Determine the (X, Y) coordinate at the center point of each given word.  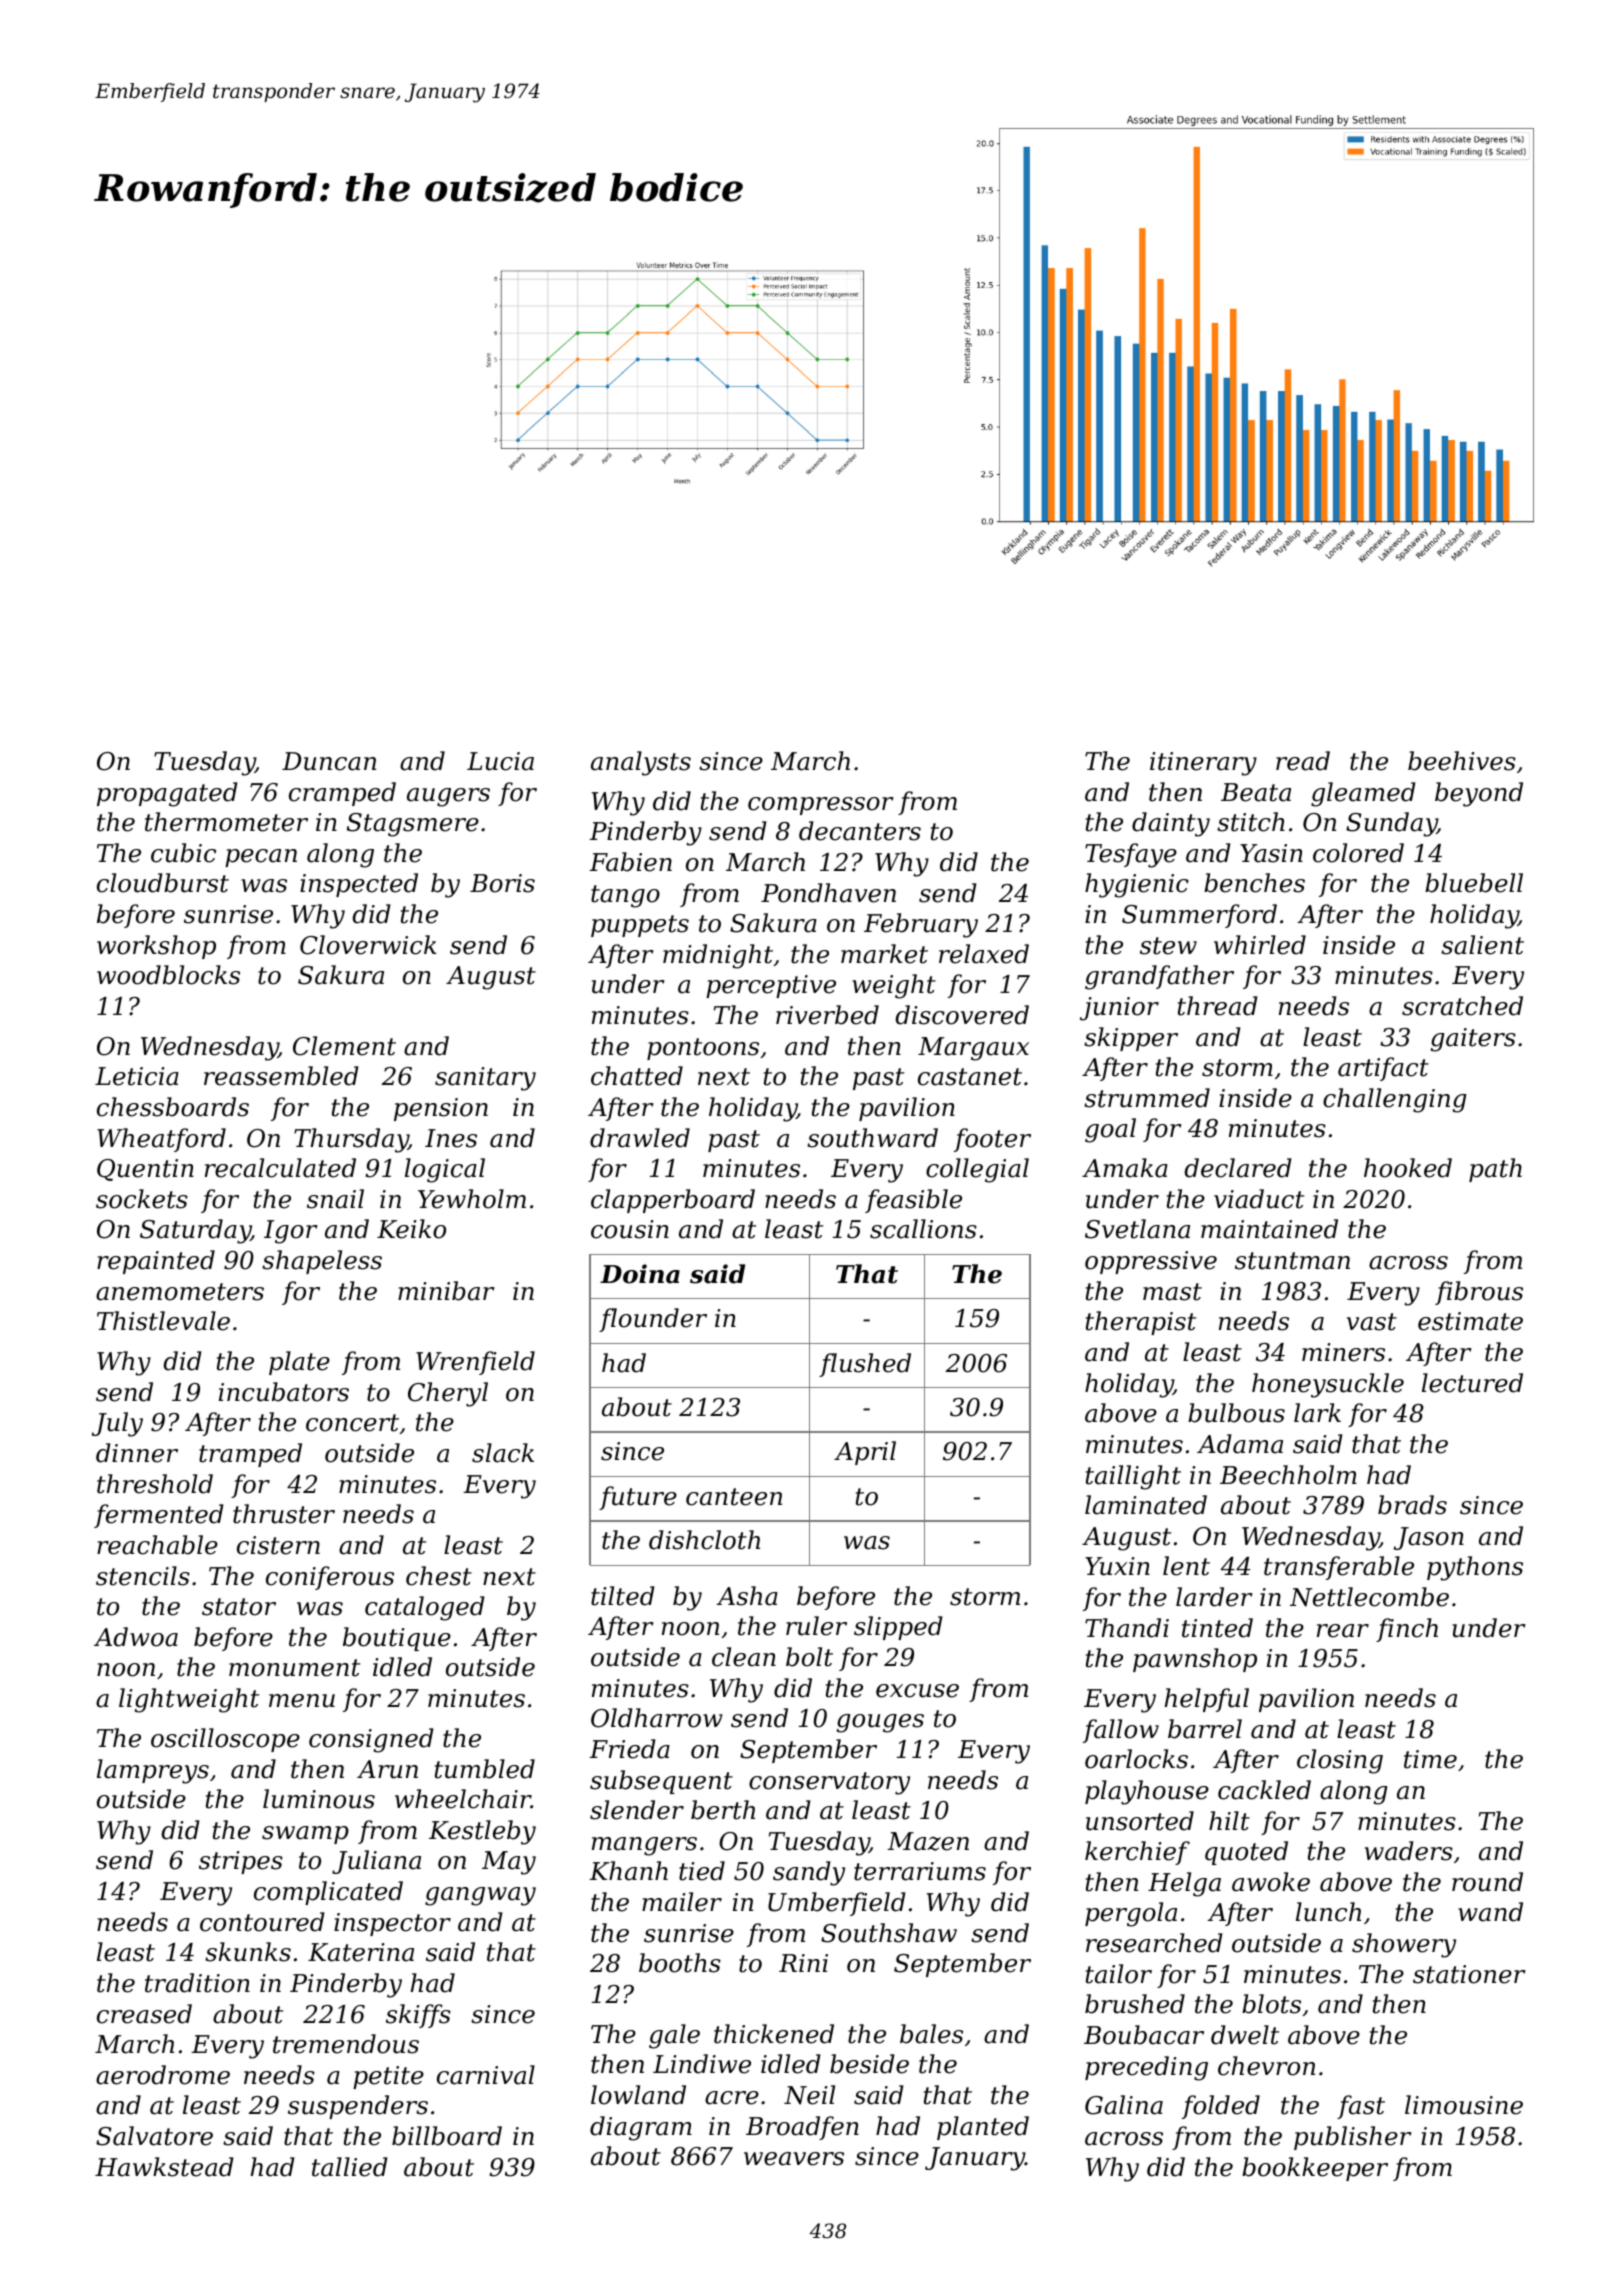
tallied (349, 2167)
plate (299, 1363)
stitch (1251, 822)
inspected (359, 885)
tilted (622, 1596)
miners (1343, 1352)
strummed (1147, 1098)
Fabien (630, 862)
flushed (865, 1365)
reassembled (281, 1076)
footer (992, 1140)
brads (1412, 1505)
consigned (371, 1740)
